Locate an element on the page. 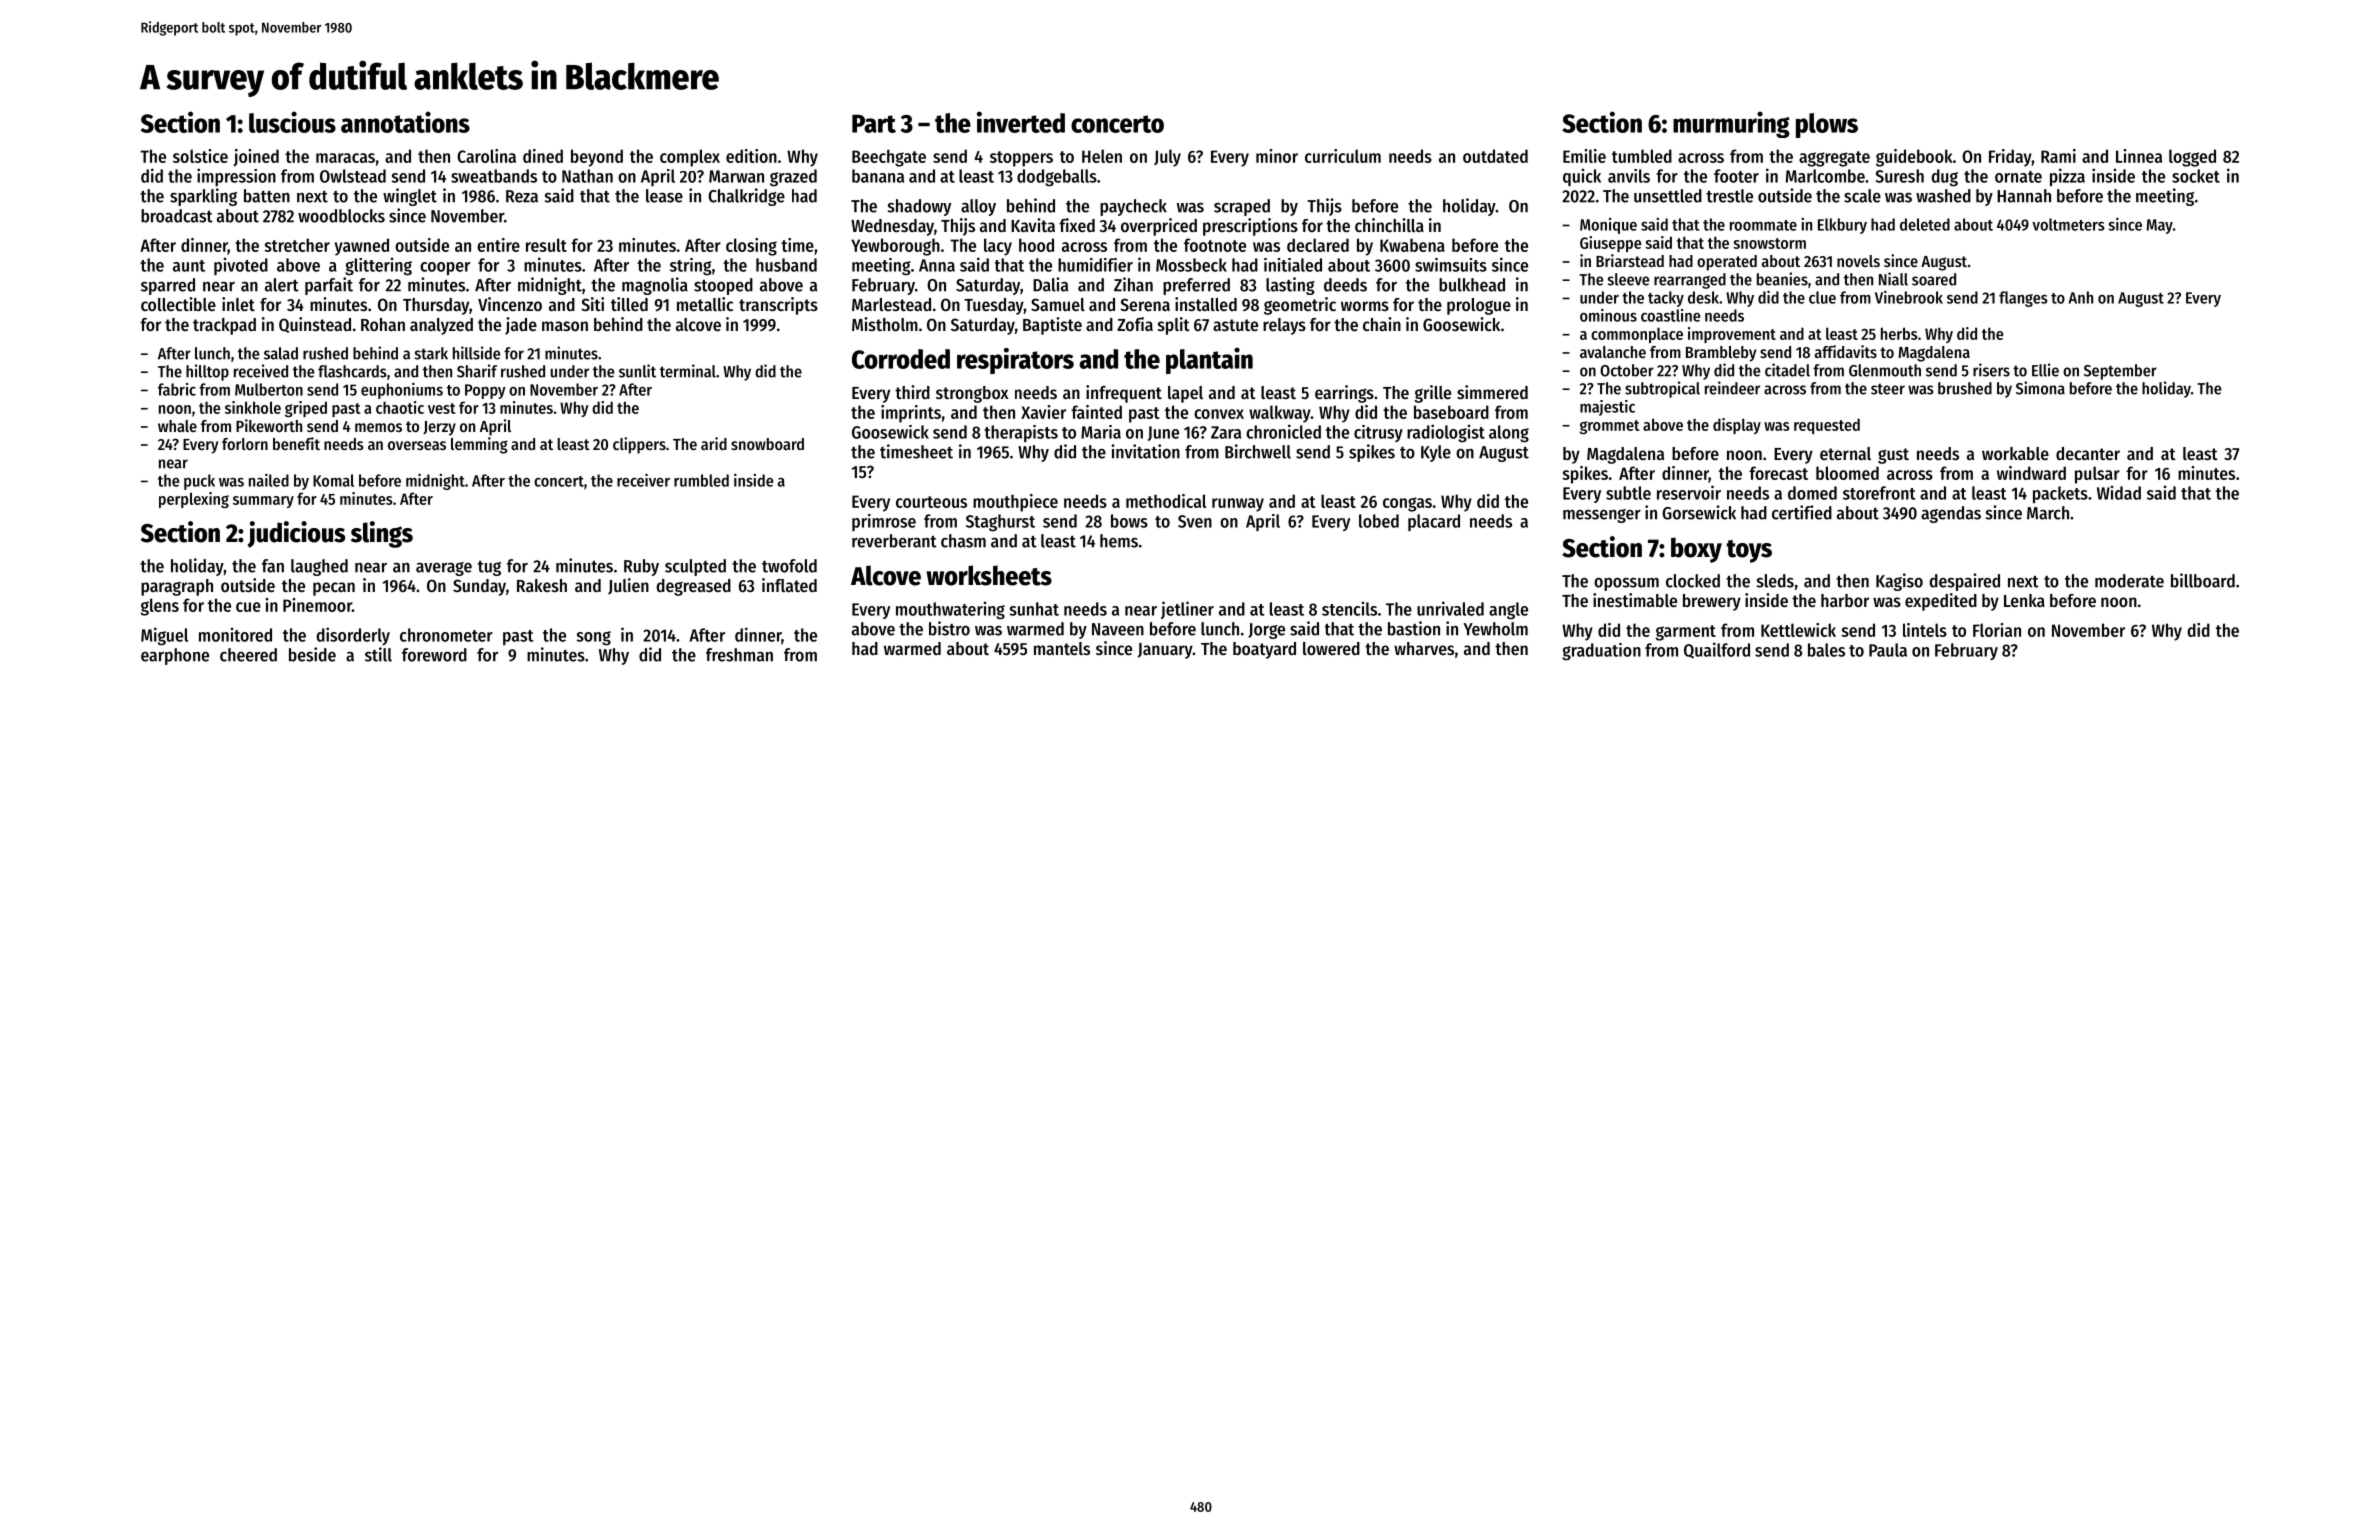  murmuring is located at coordinates (1731, 124).
